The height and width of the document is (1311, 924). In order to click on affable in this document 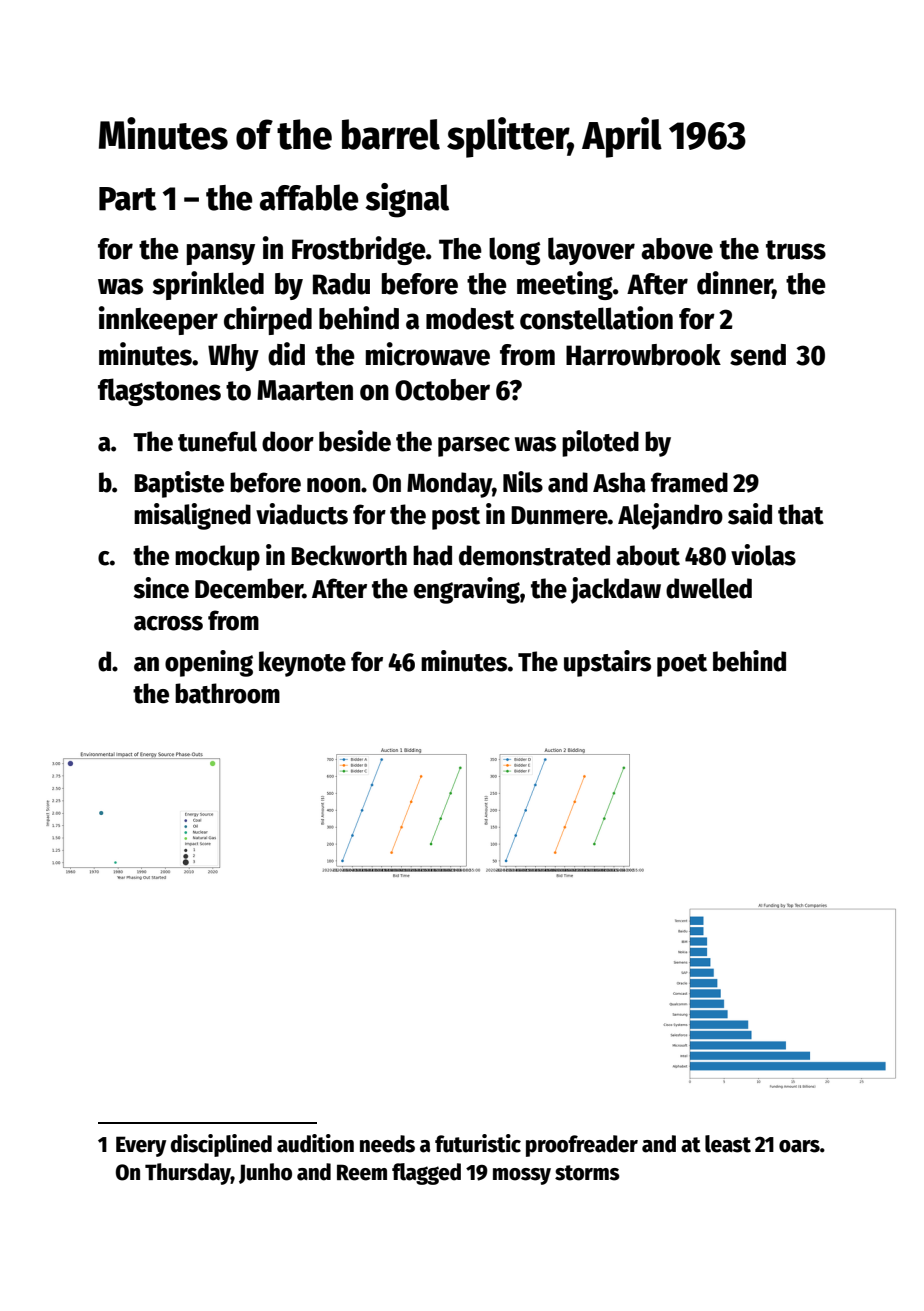, I will do `click(309, 197)`.
